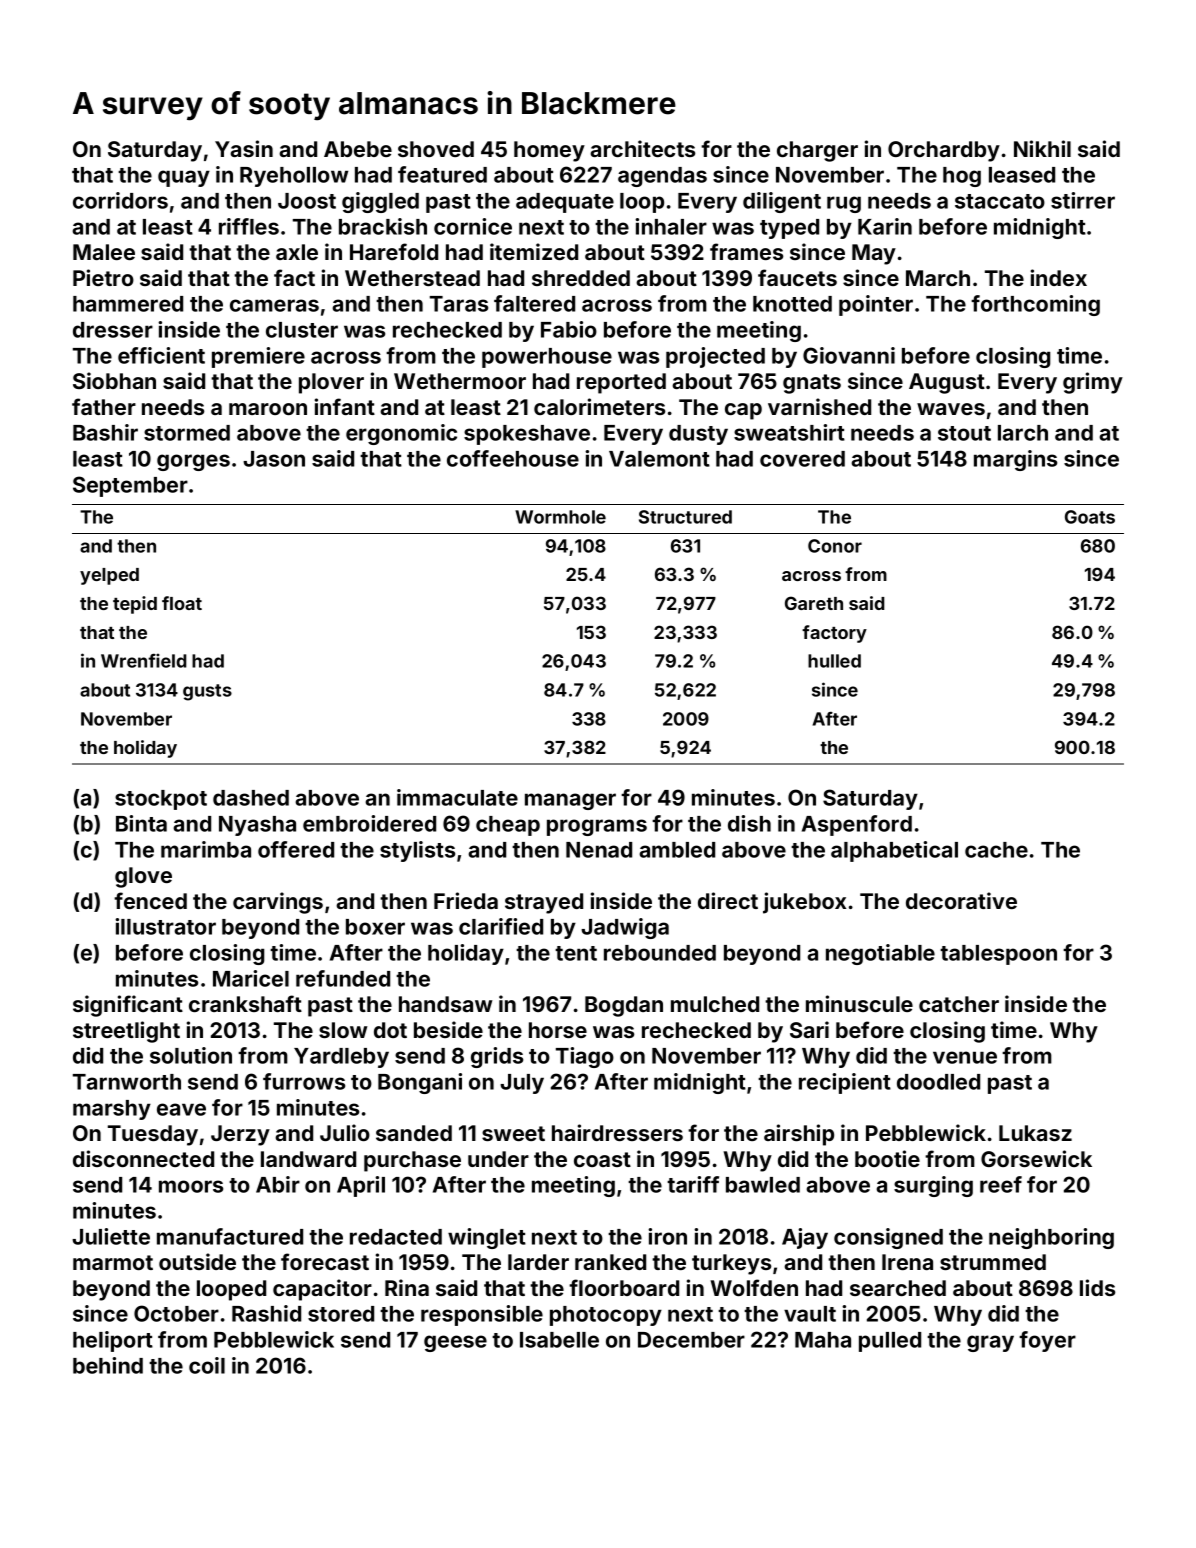  I want to click on searched, so click(898, 1288).
